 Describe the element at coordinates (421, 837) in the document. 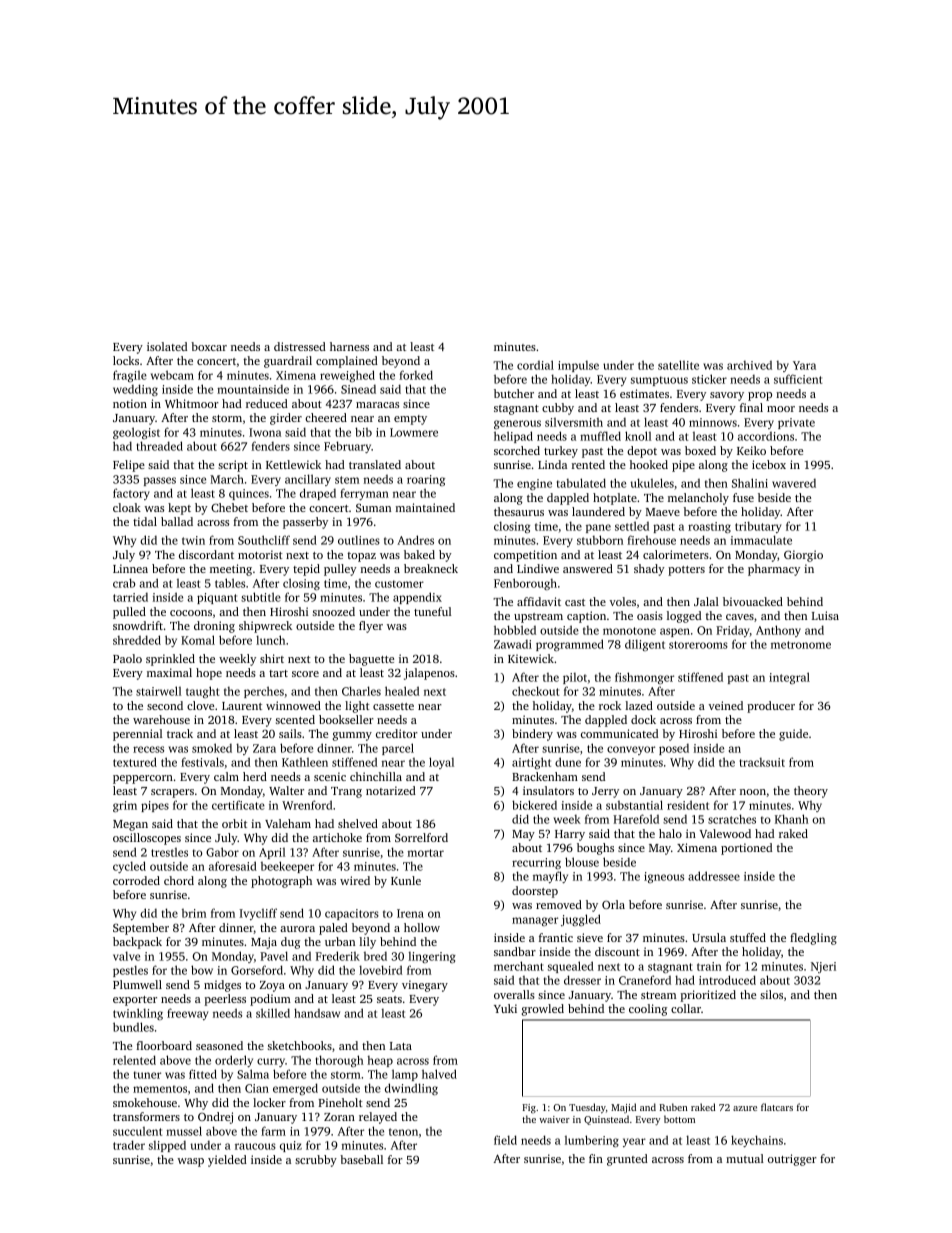

I see `Sorrelford` at that location.
